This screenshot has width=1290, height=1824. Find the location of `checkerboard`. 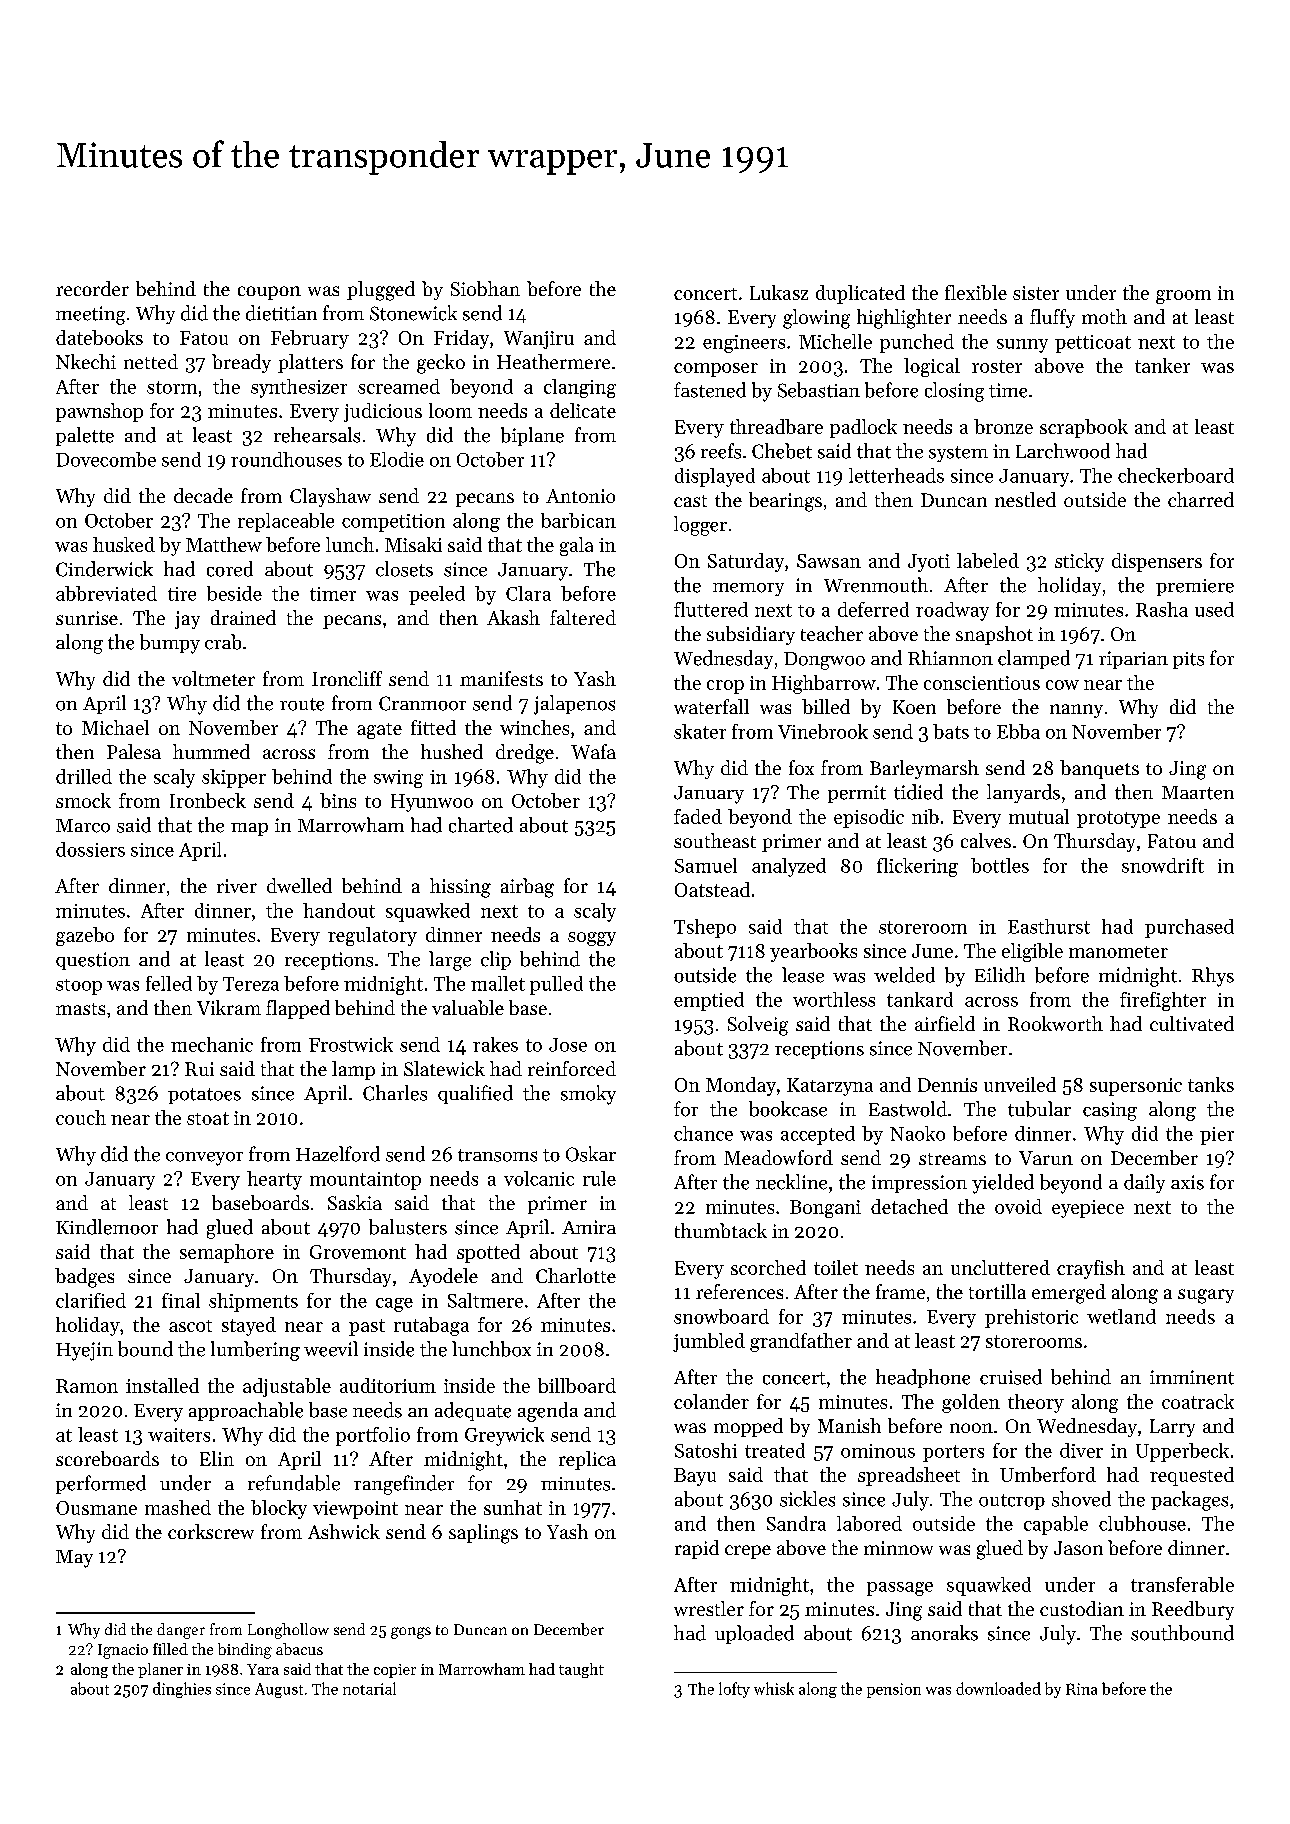

checkerboard is located at coordinates (1176, 475).
